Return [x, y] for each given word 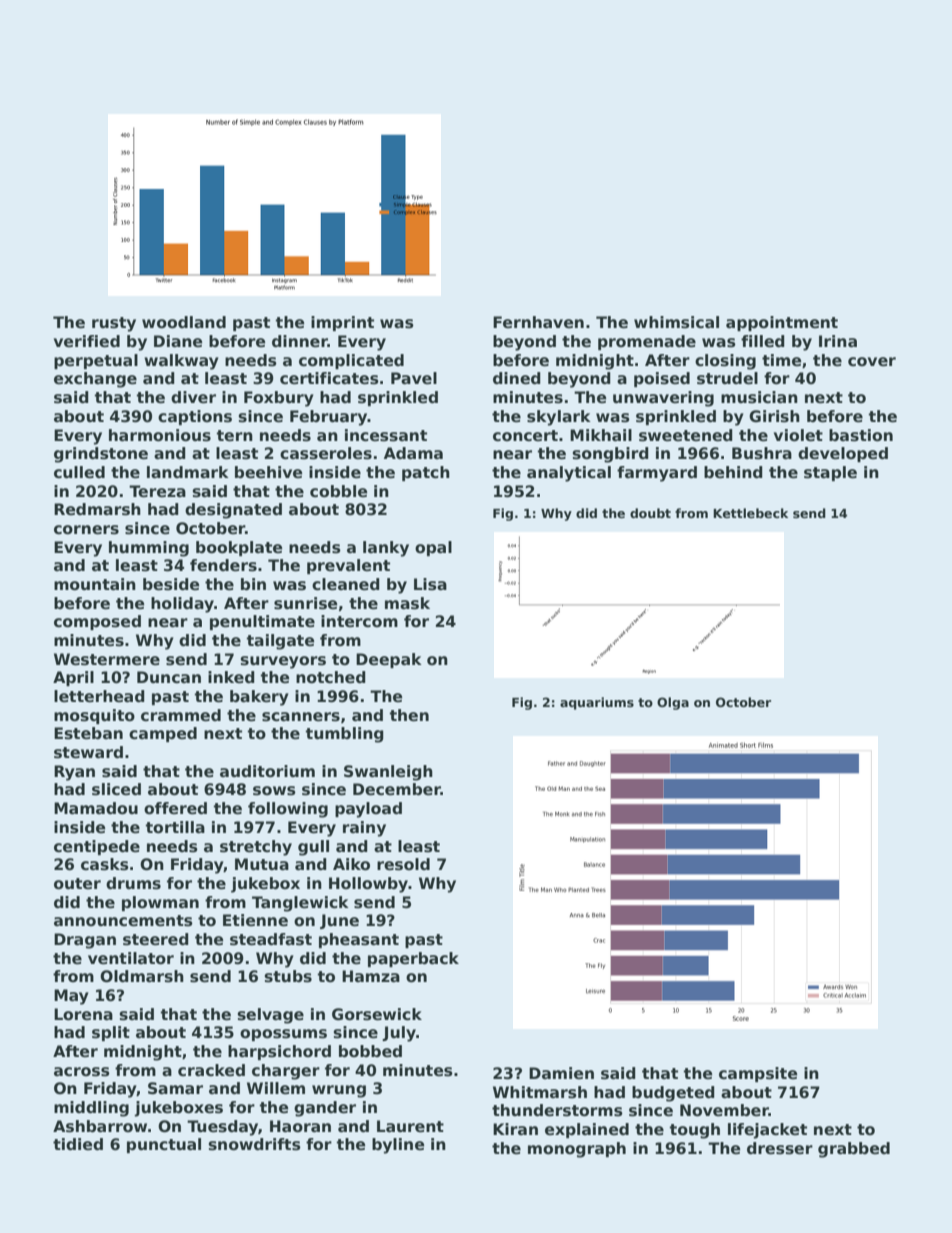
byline [398, 1146]
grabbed [854, 1150]
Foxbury [279, 399]
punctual [164, 1145]
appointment [782, 323]
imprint [342, 323]
